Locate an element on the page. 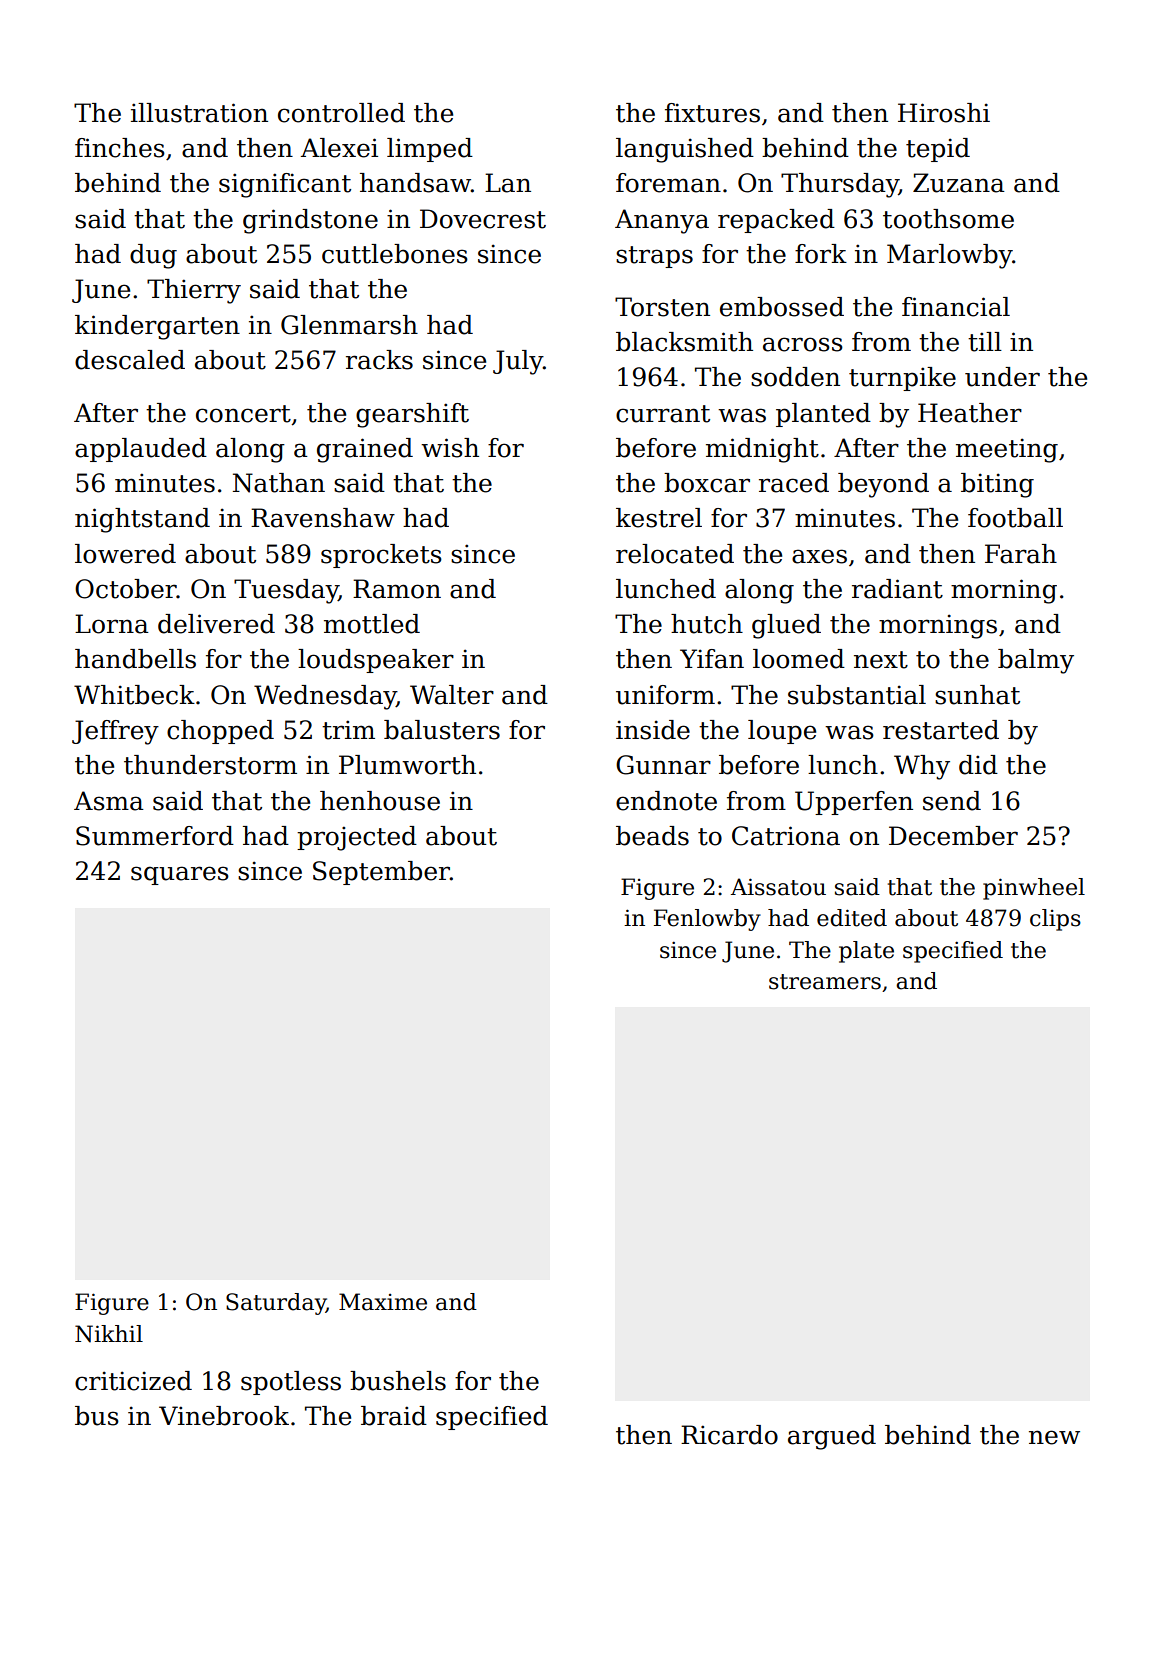 This page has height=1654, width=1165. balmy is located at coordinates (1036, 661).
